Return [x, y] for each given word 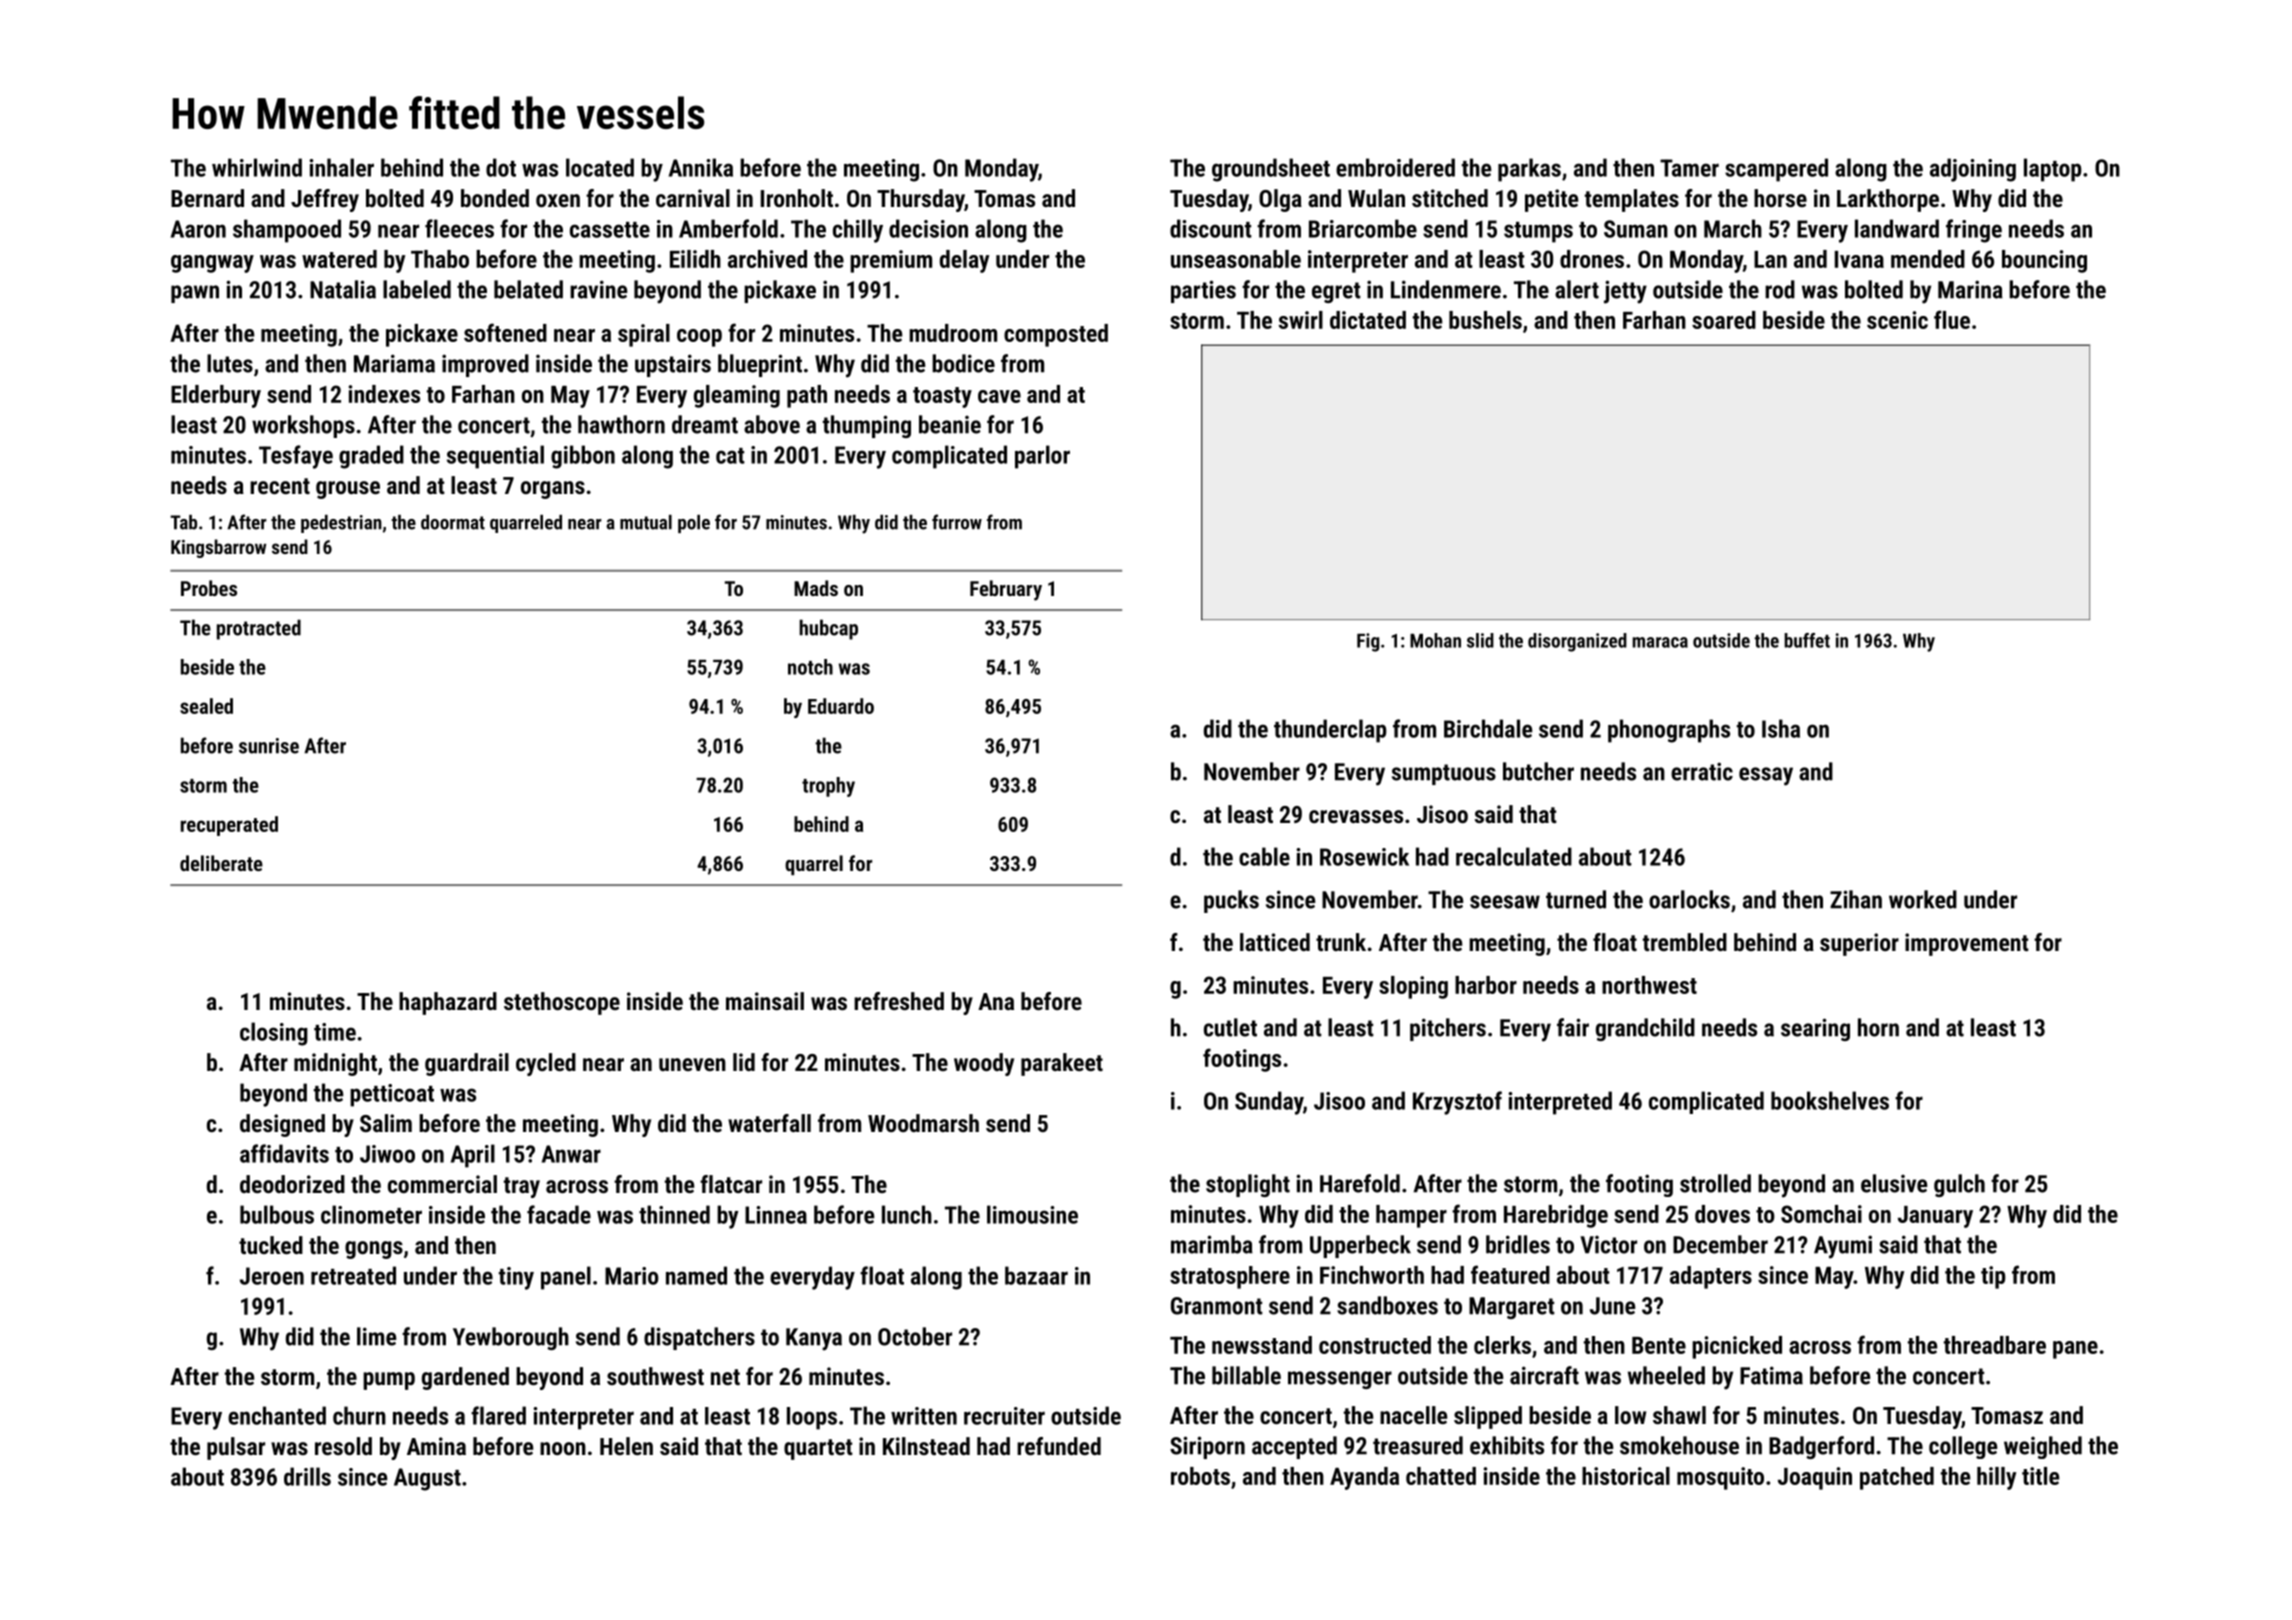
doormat [453, 522]
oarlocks [1689, 899]
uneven [692, 1064]
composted [1056, 335]
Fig [1368, 642]
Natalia [343, 289]
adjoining [1973, 170]
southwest [655, 1376]
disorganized [1577, 642]
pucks [1231, 901]
